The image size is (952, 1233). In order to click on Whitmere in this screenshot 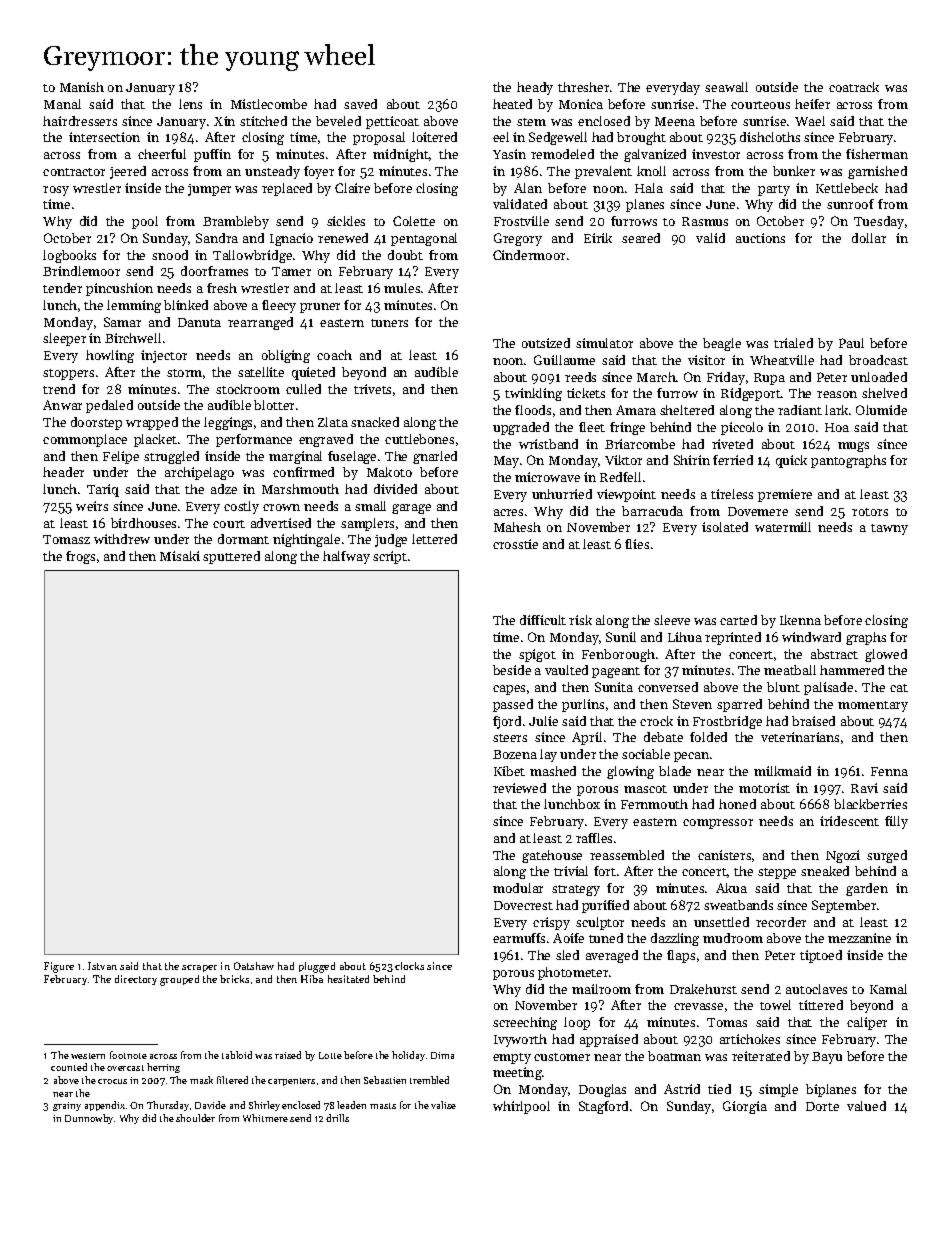, I will do `click(265, 1118)`.
